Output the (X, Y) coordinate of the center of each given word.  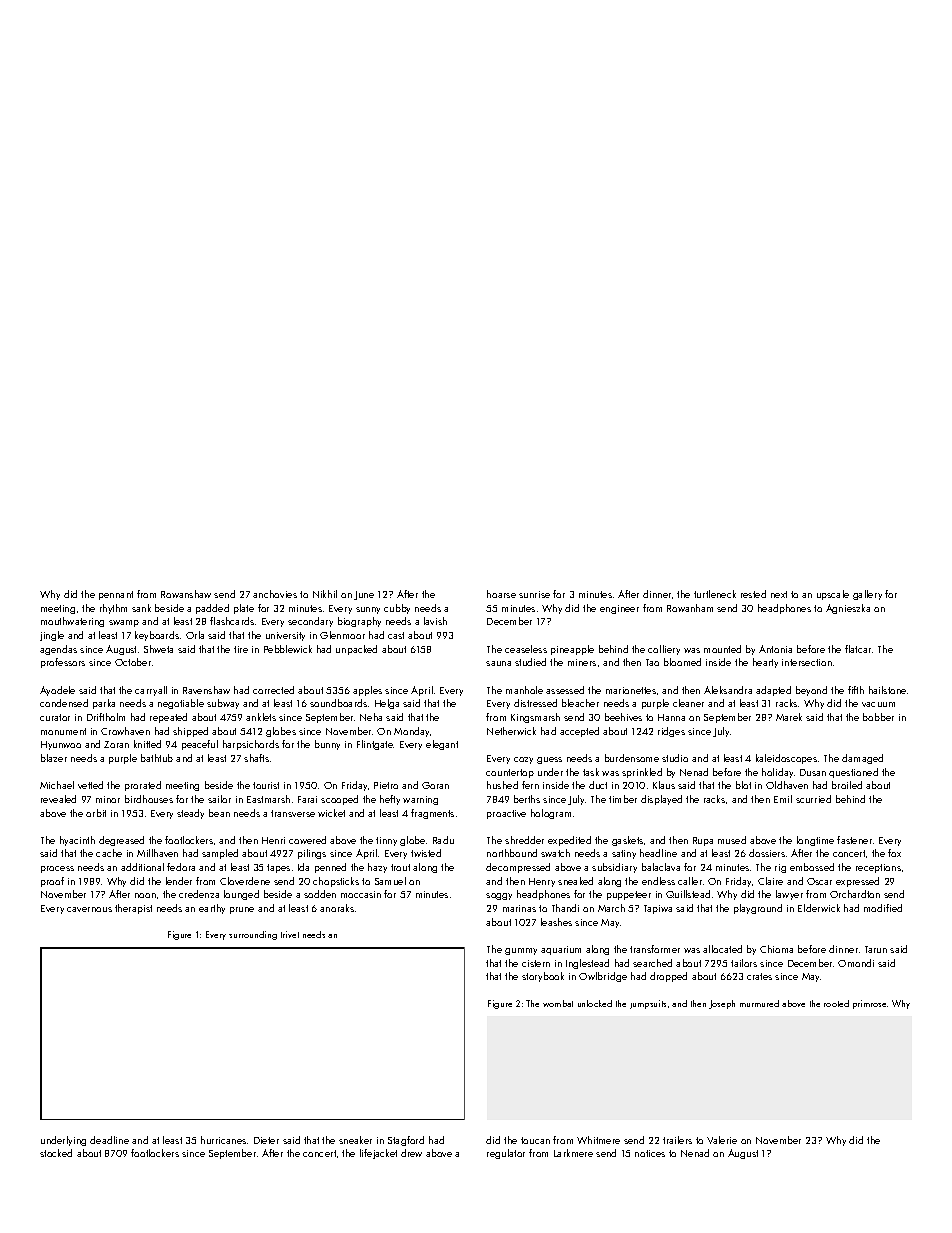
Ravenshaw (206, 690)
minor (108, 799)
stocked (56, 1153)
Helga (387, 704)
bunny (327, 745)
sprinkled (642, 773)
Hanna (671, 717)
